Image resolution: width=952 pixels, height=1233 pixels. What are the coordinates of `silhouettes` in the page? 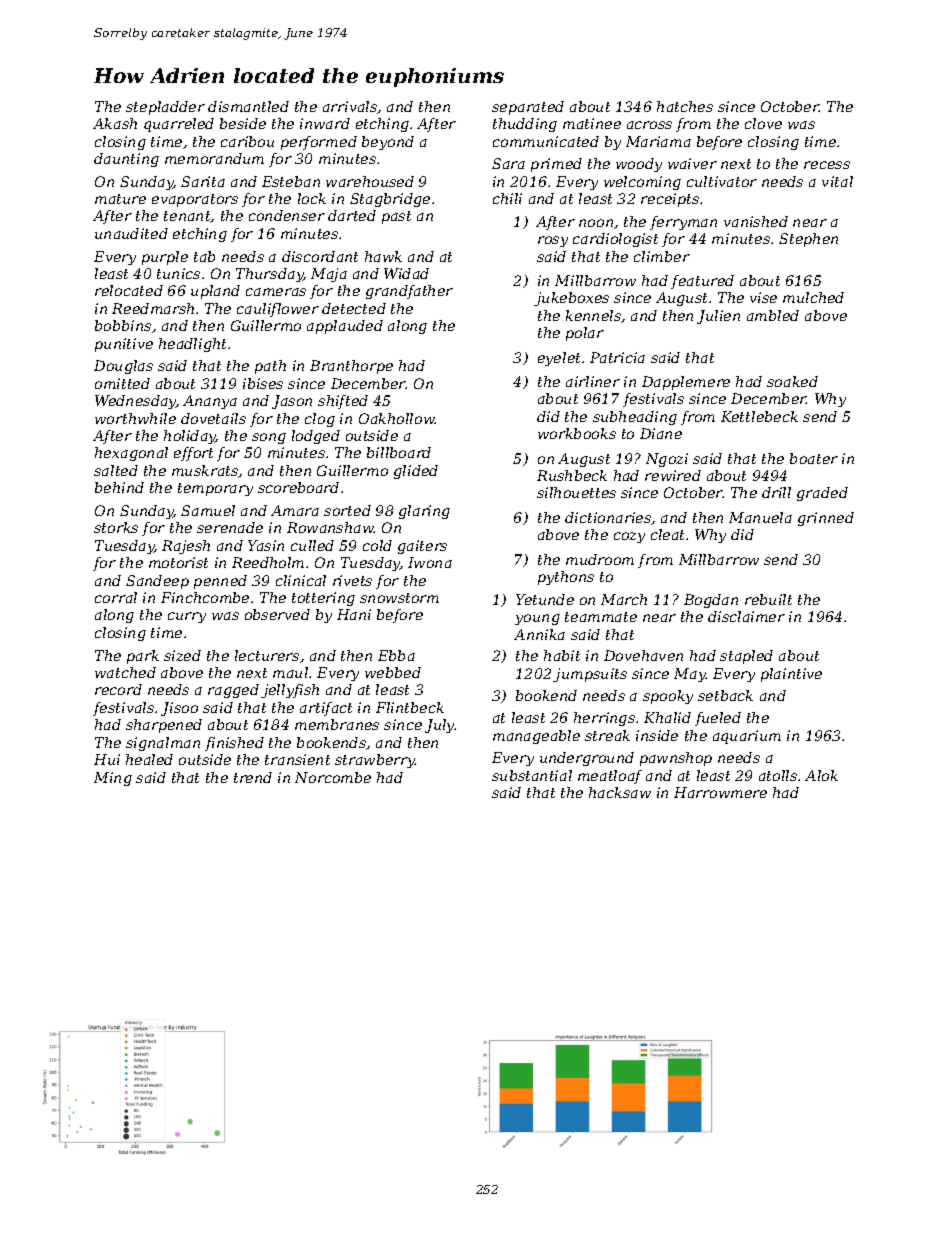 It's located at (576, 492).
